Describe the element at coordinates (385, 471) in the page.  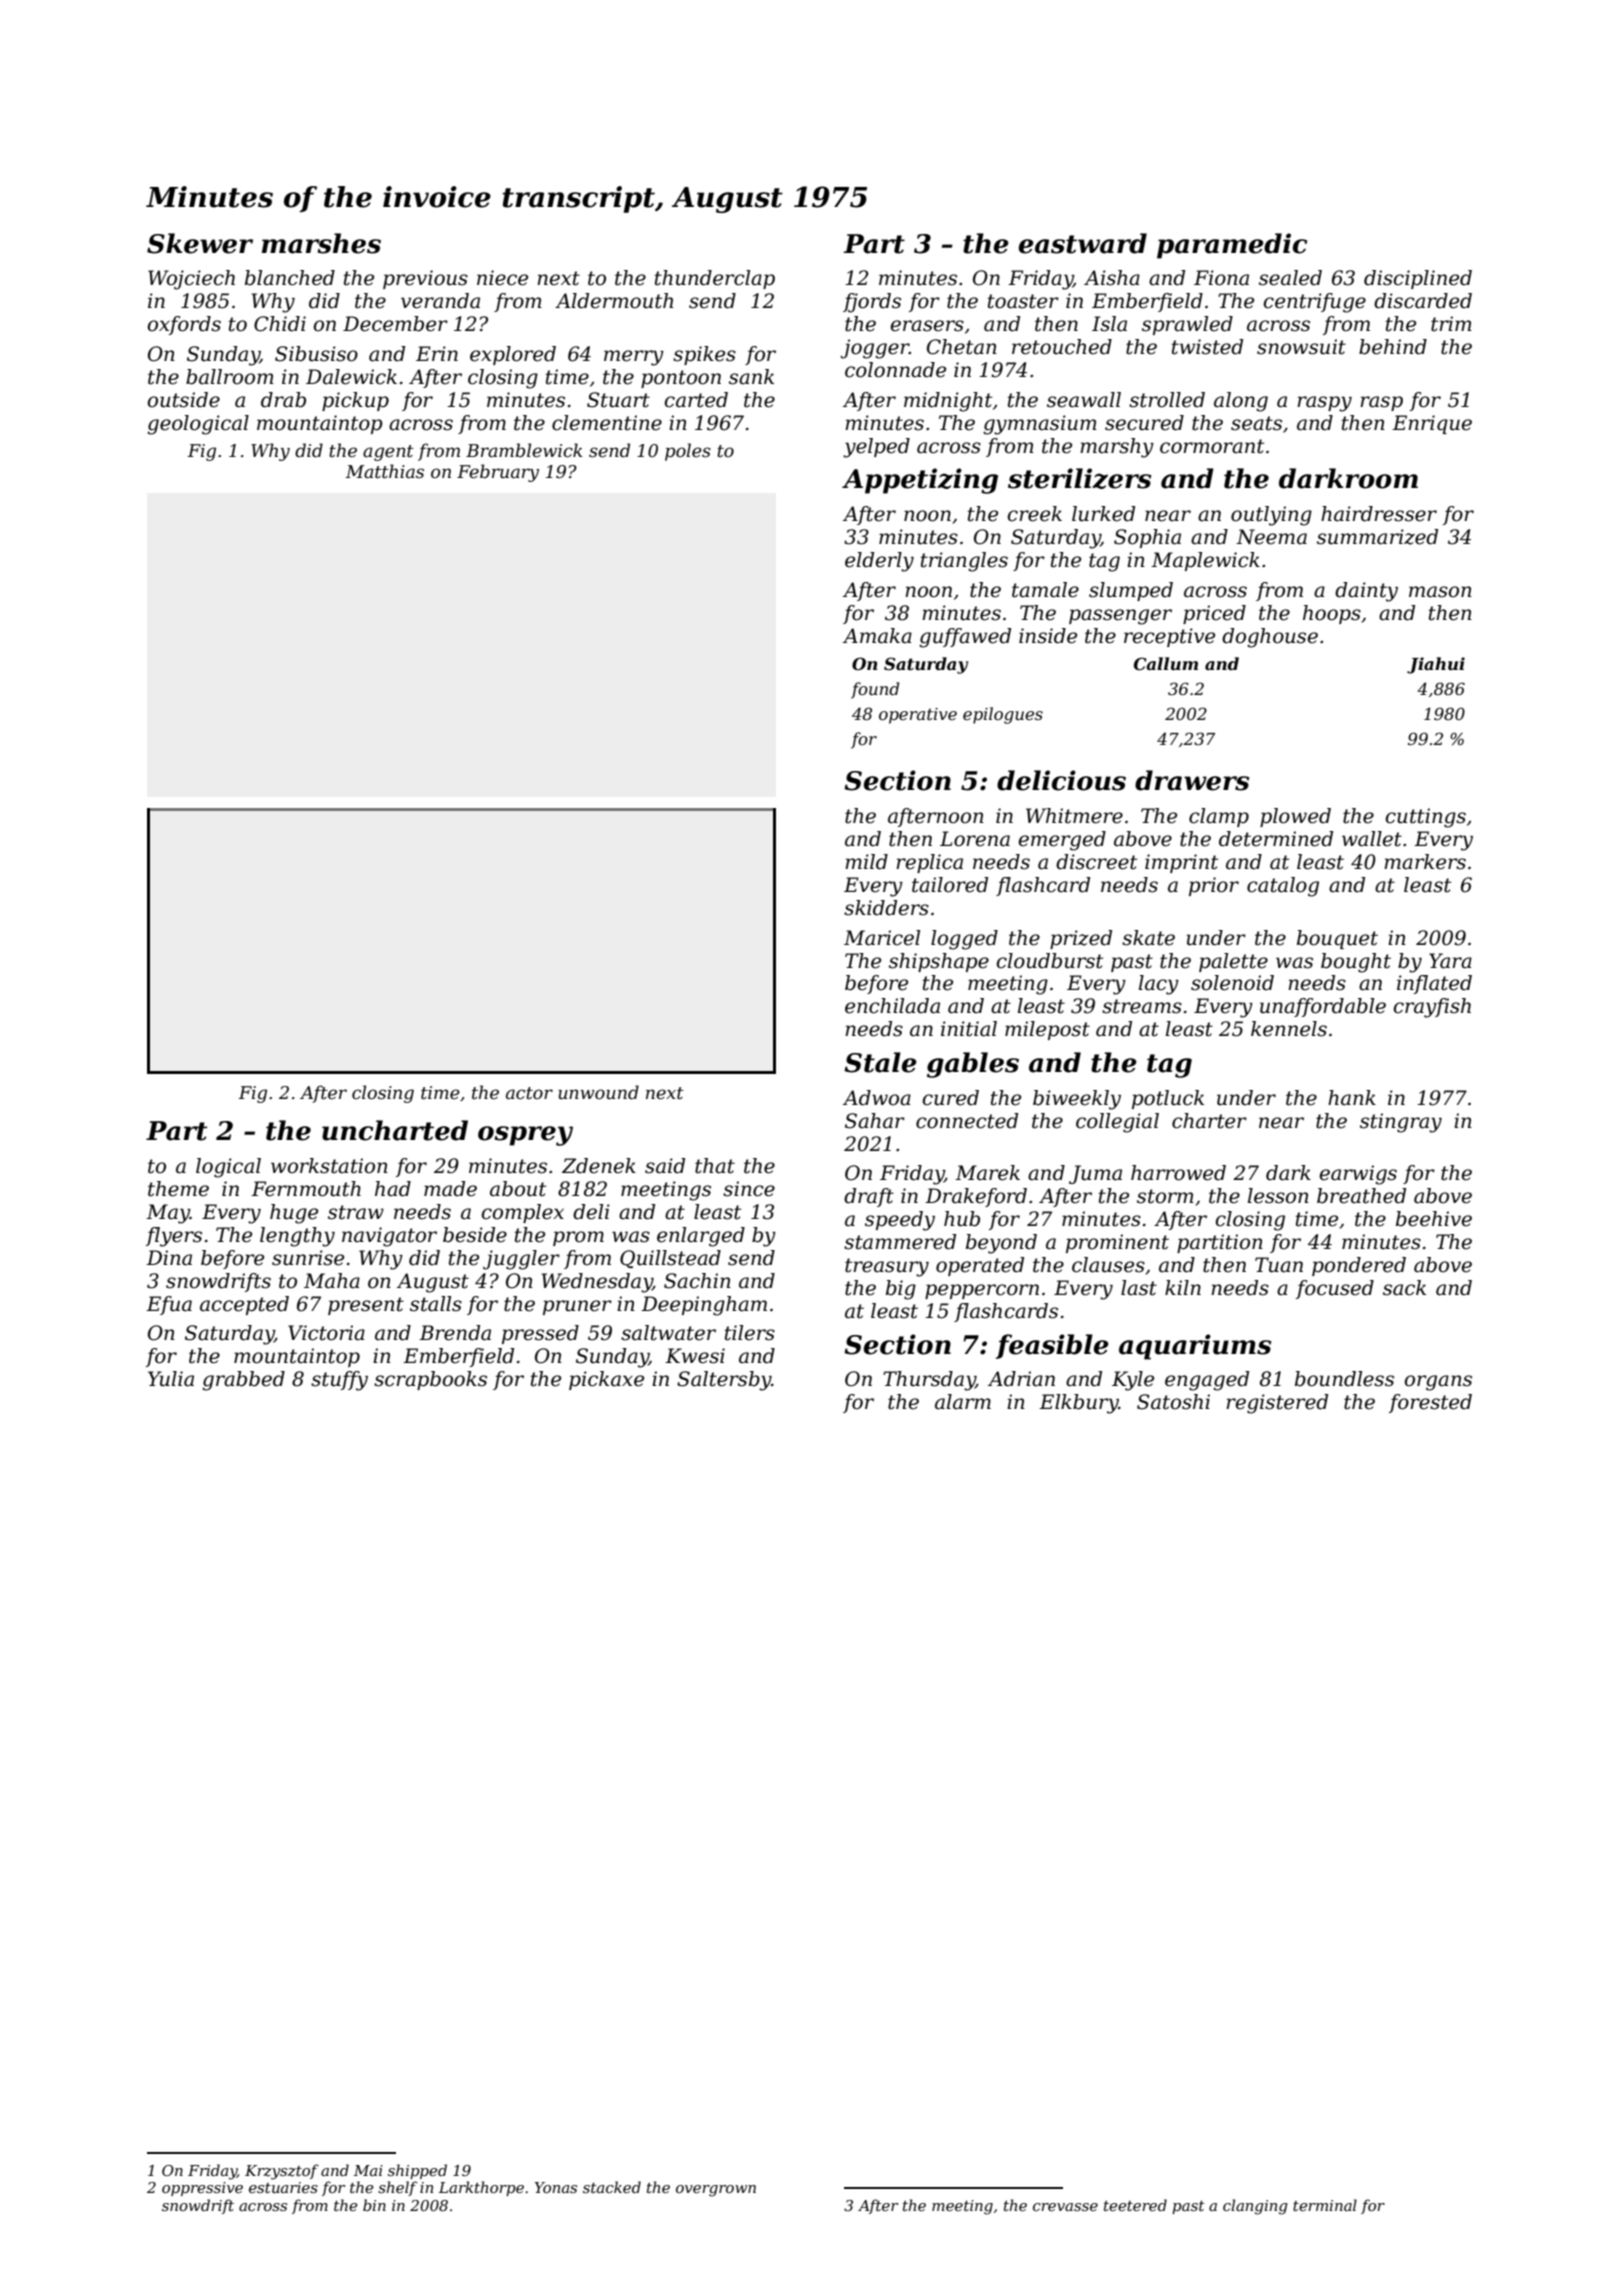
I see `Matthias` at that location.
